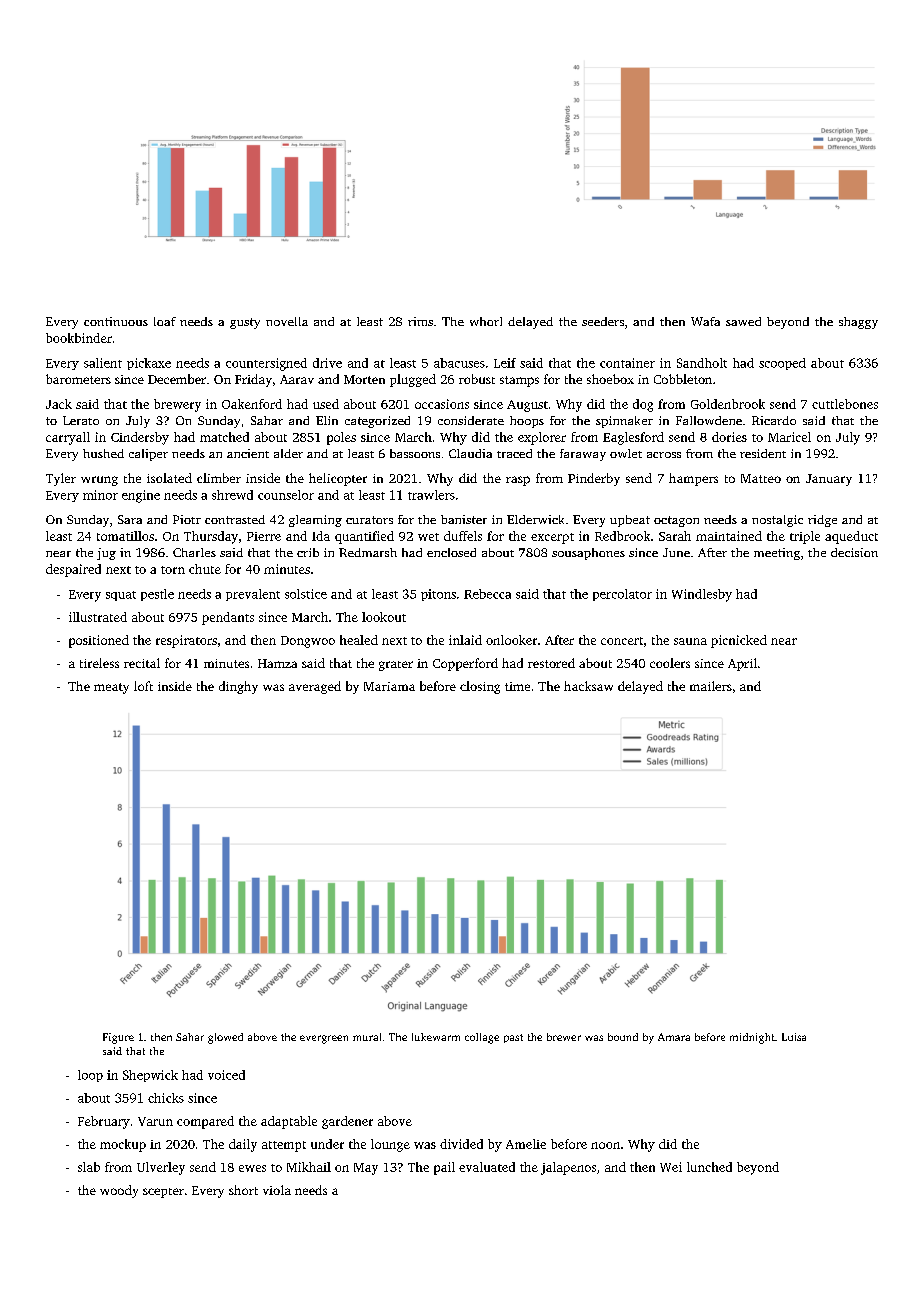  I want to click on illustrated, so click(98, 617).
